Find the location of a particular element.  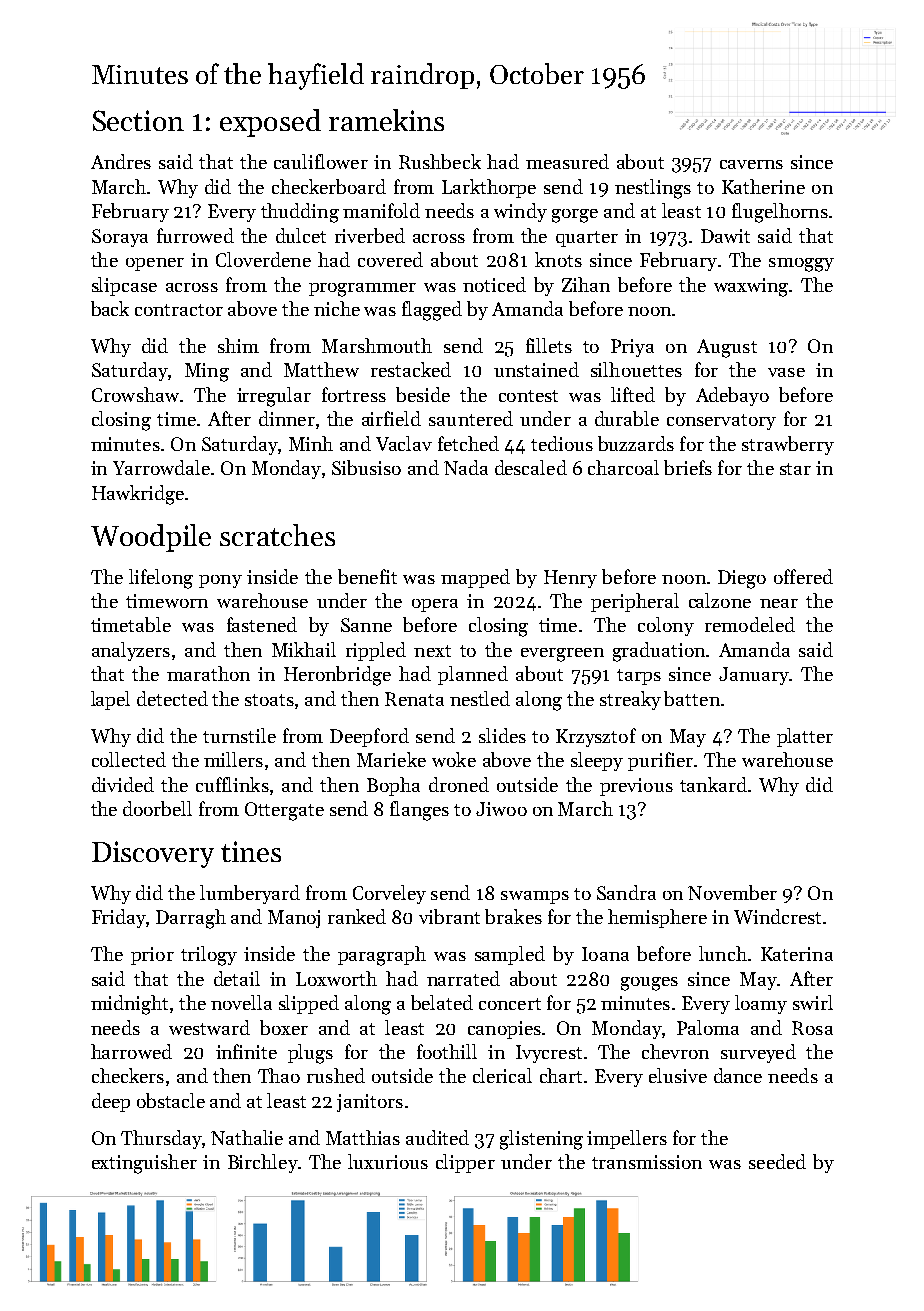

Section is located at coordinates (138, 120).
